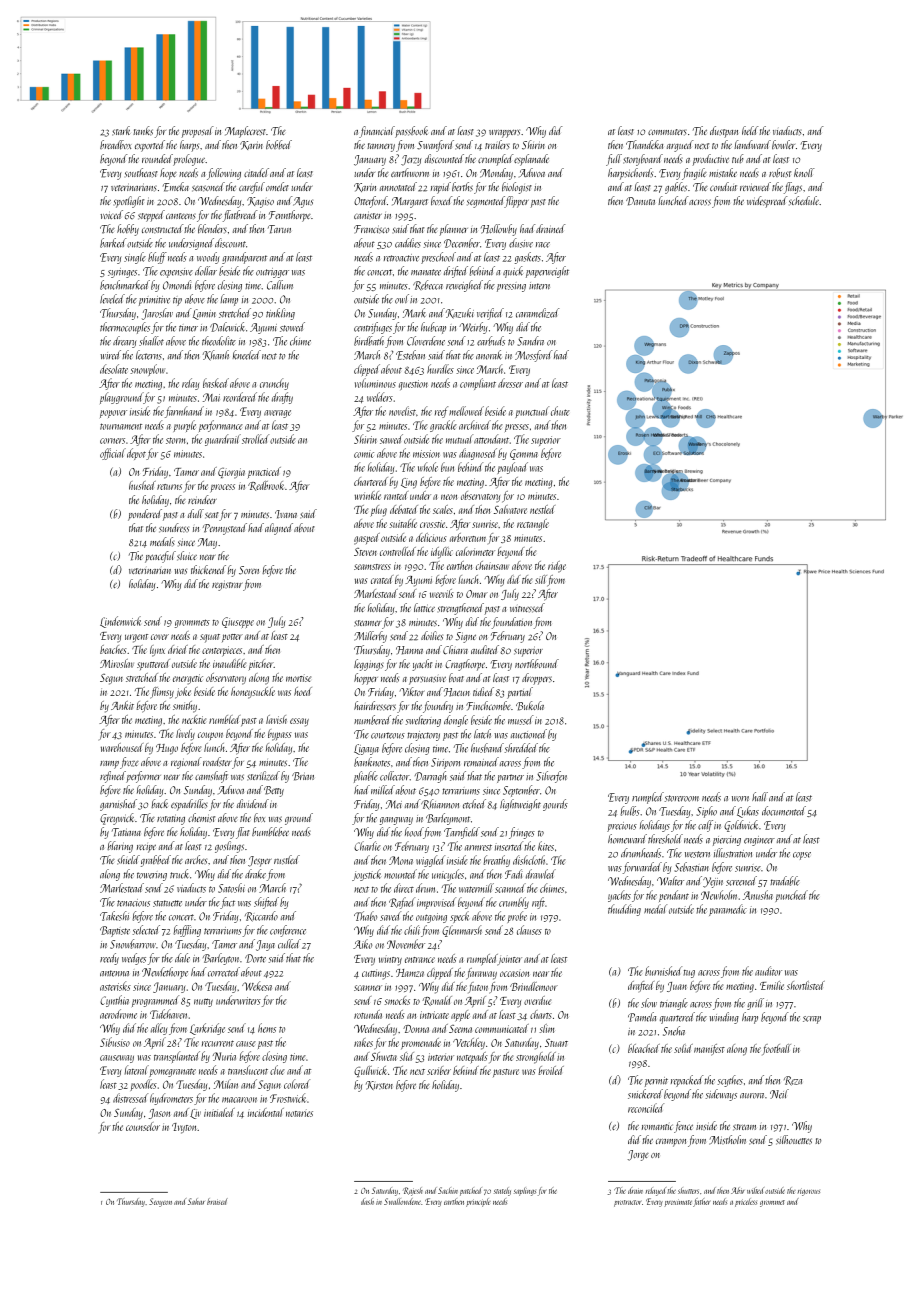 The image size is (924, 1308). I want to click on courteous, so click(388, 735).
